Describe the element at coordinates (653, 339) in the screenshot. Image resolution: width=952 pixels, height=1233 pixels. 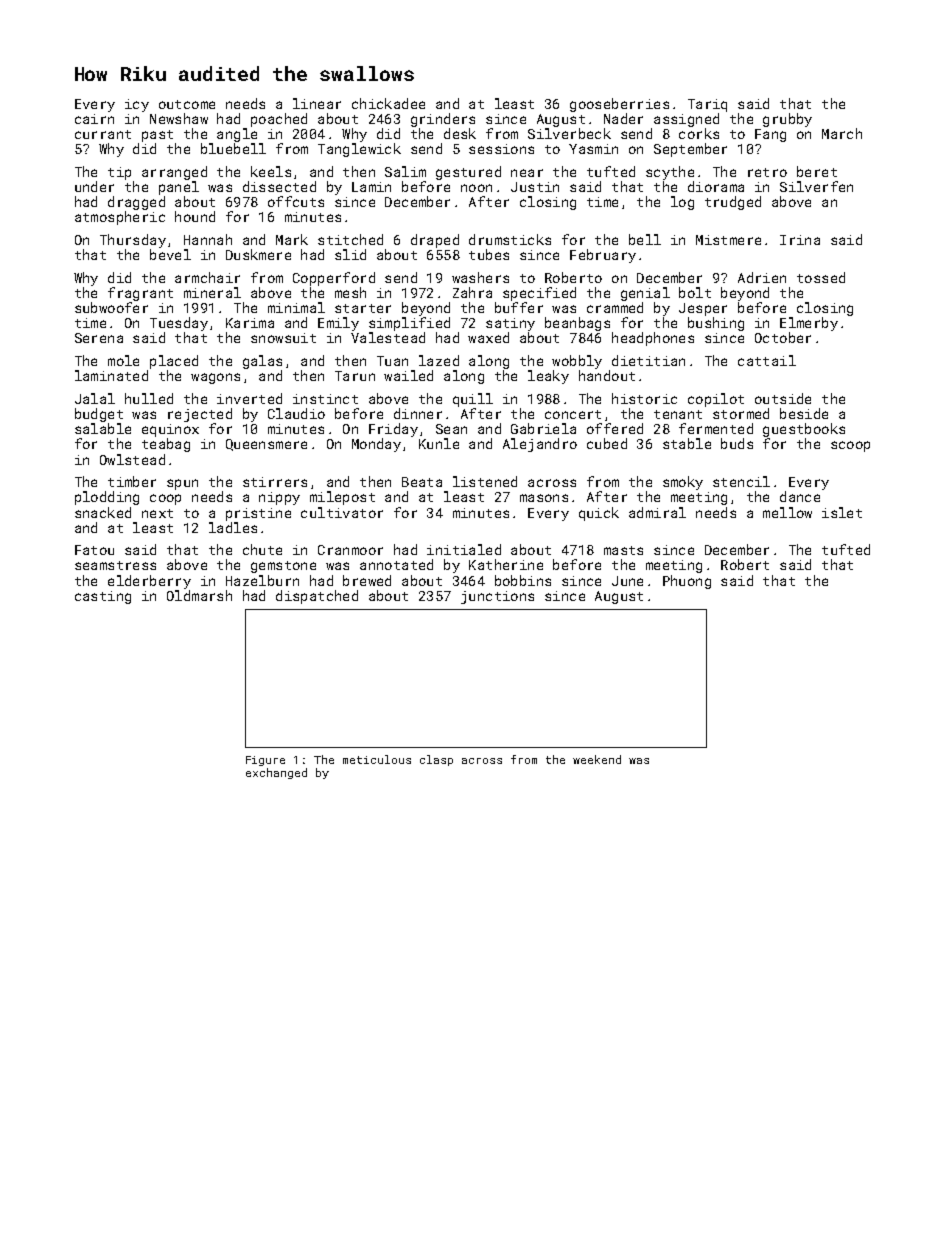
I see `headphones` at that location.
